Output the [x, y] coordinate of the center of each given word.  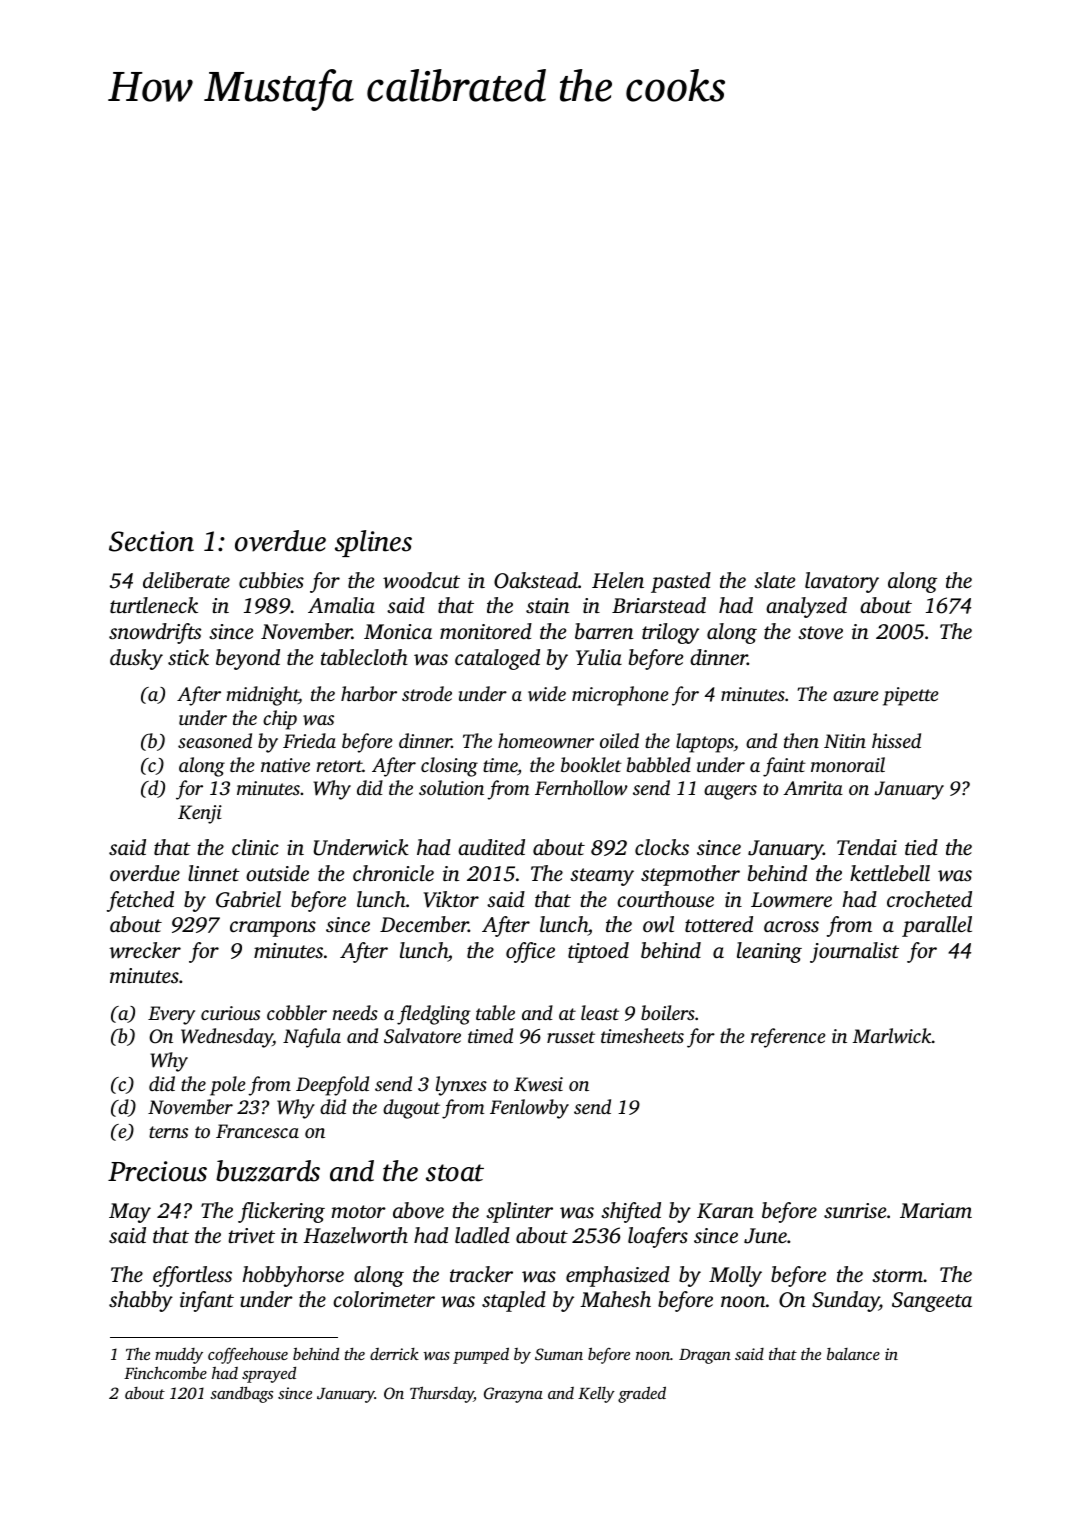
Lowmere [791, 900]
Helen [618, 580]
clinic [255, 847]
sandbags [241, 1394]
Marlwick [892, 1036]
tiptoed [598, 952]
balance [853, 1354]
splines [373, 543]
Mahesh [615, 1299]
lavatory [842, 582]
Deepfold [332, 1086]
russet [571, 1037]
